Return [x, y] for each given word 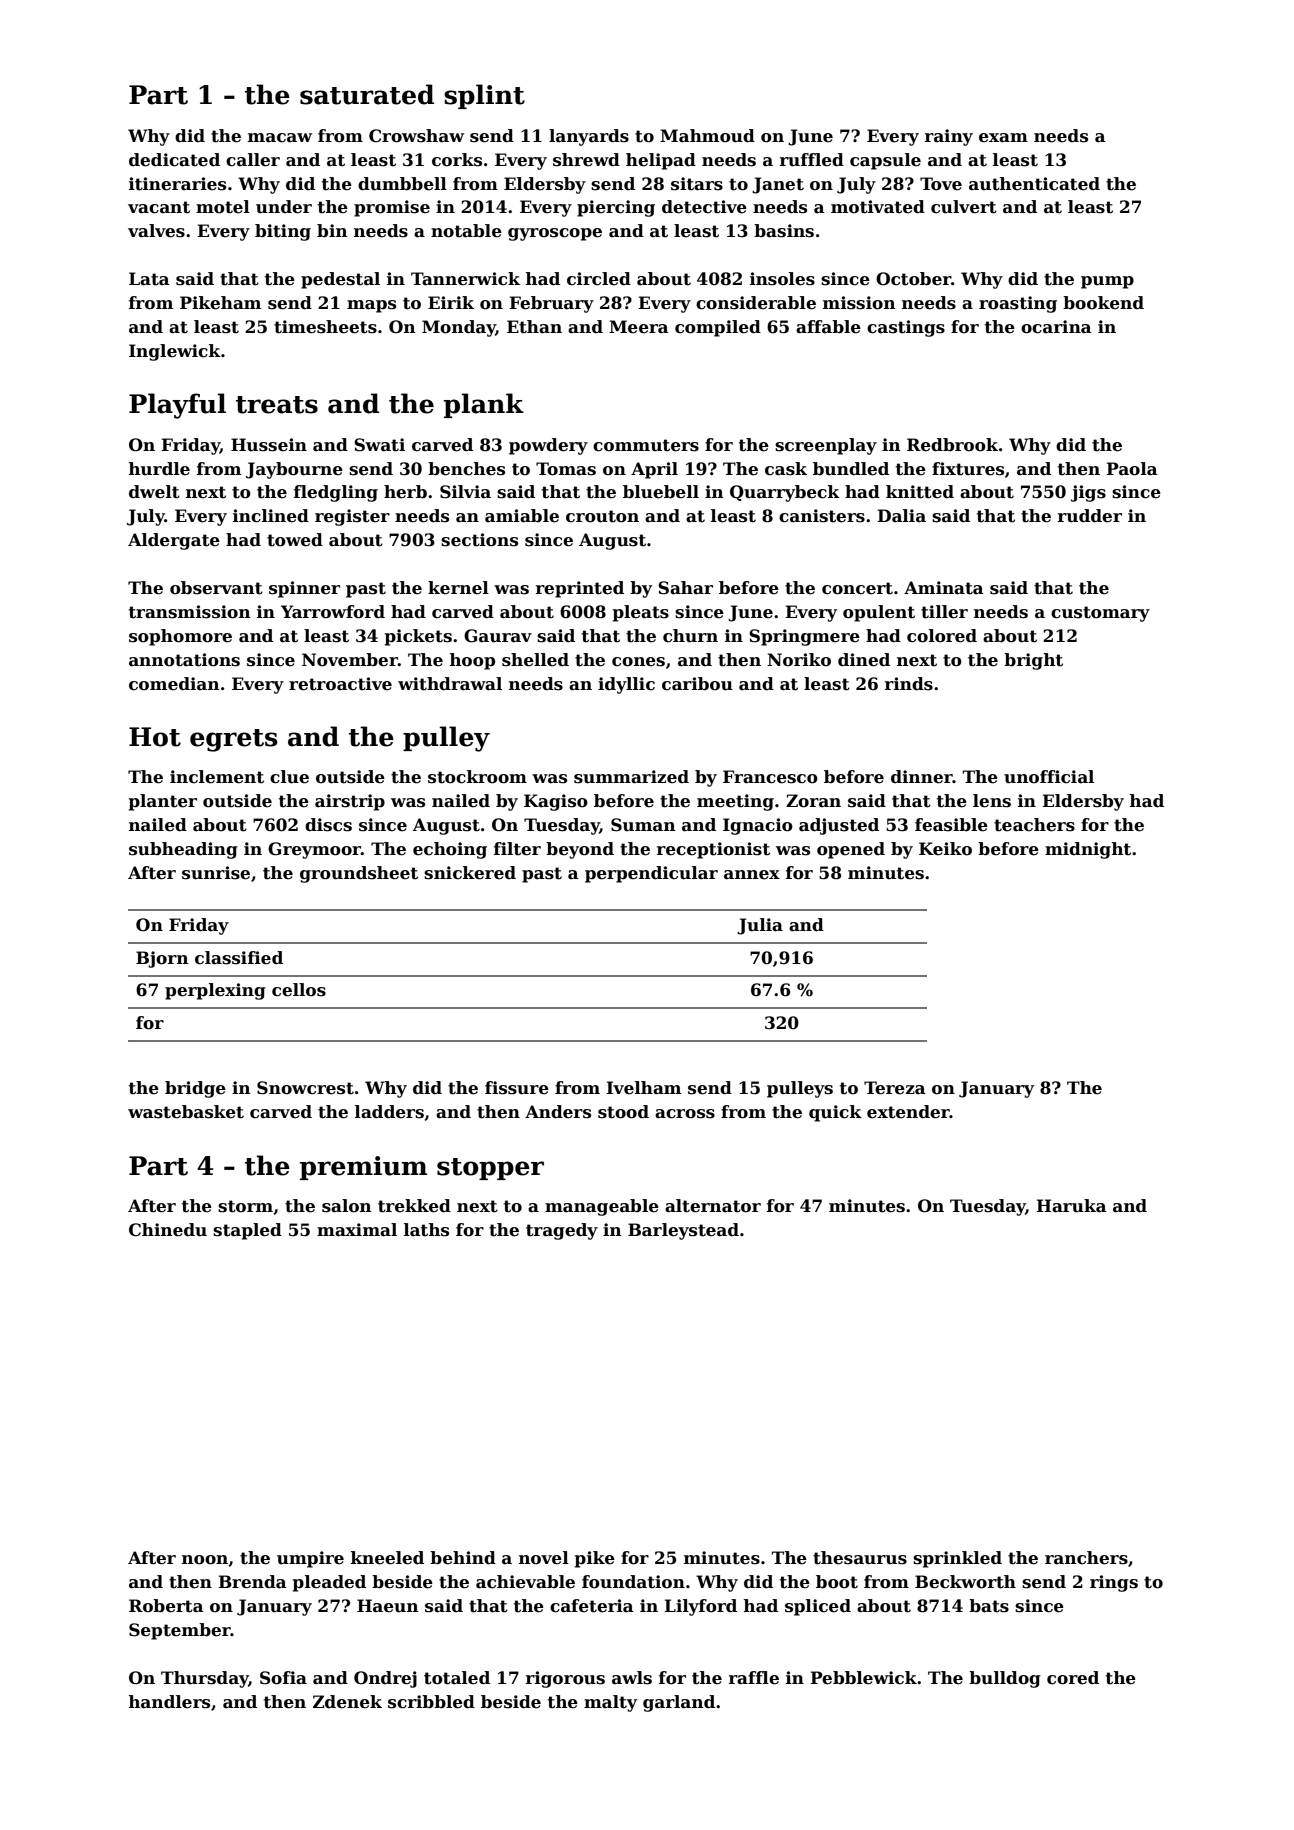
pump [1107, 282]
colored [942, 636]
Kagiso [556, 802]
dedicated [174, 160]
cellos [299, 990]
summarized [631, 777]
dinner [922, 777]
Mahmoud [707, 136]
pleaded [329, 1583]
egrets [234, 740]
